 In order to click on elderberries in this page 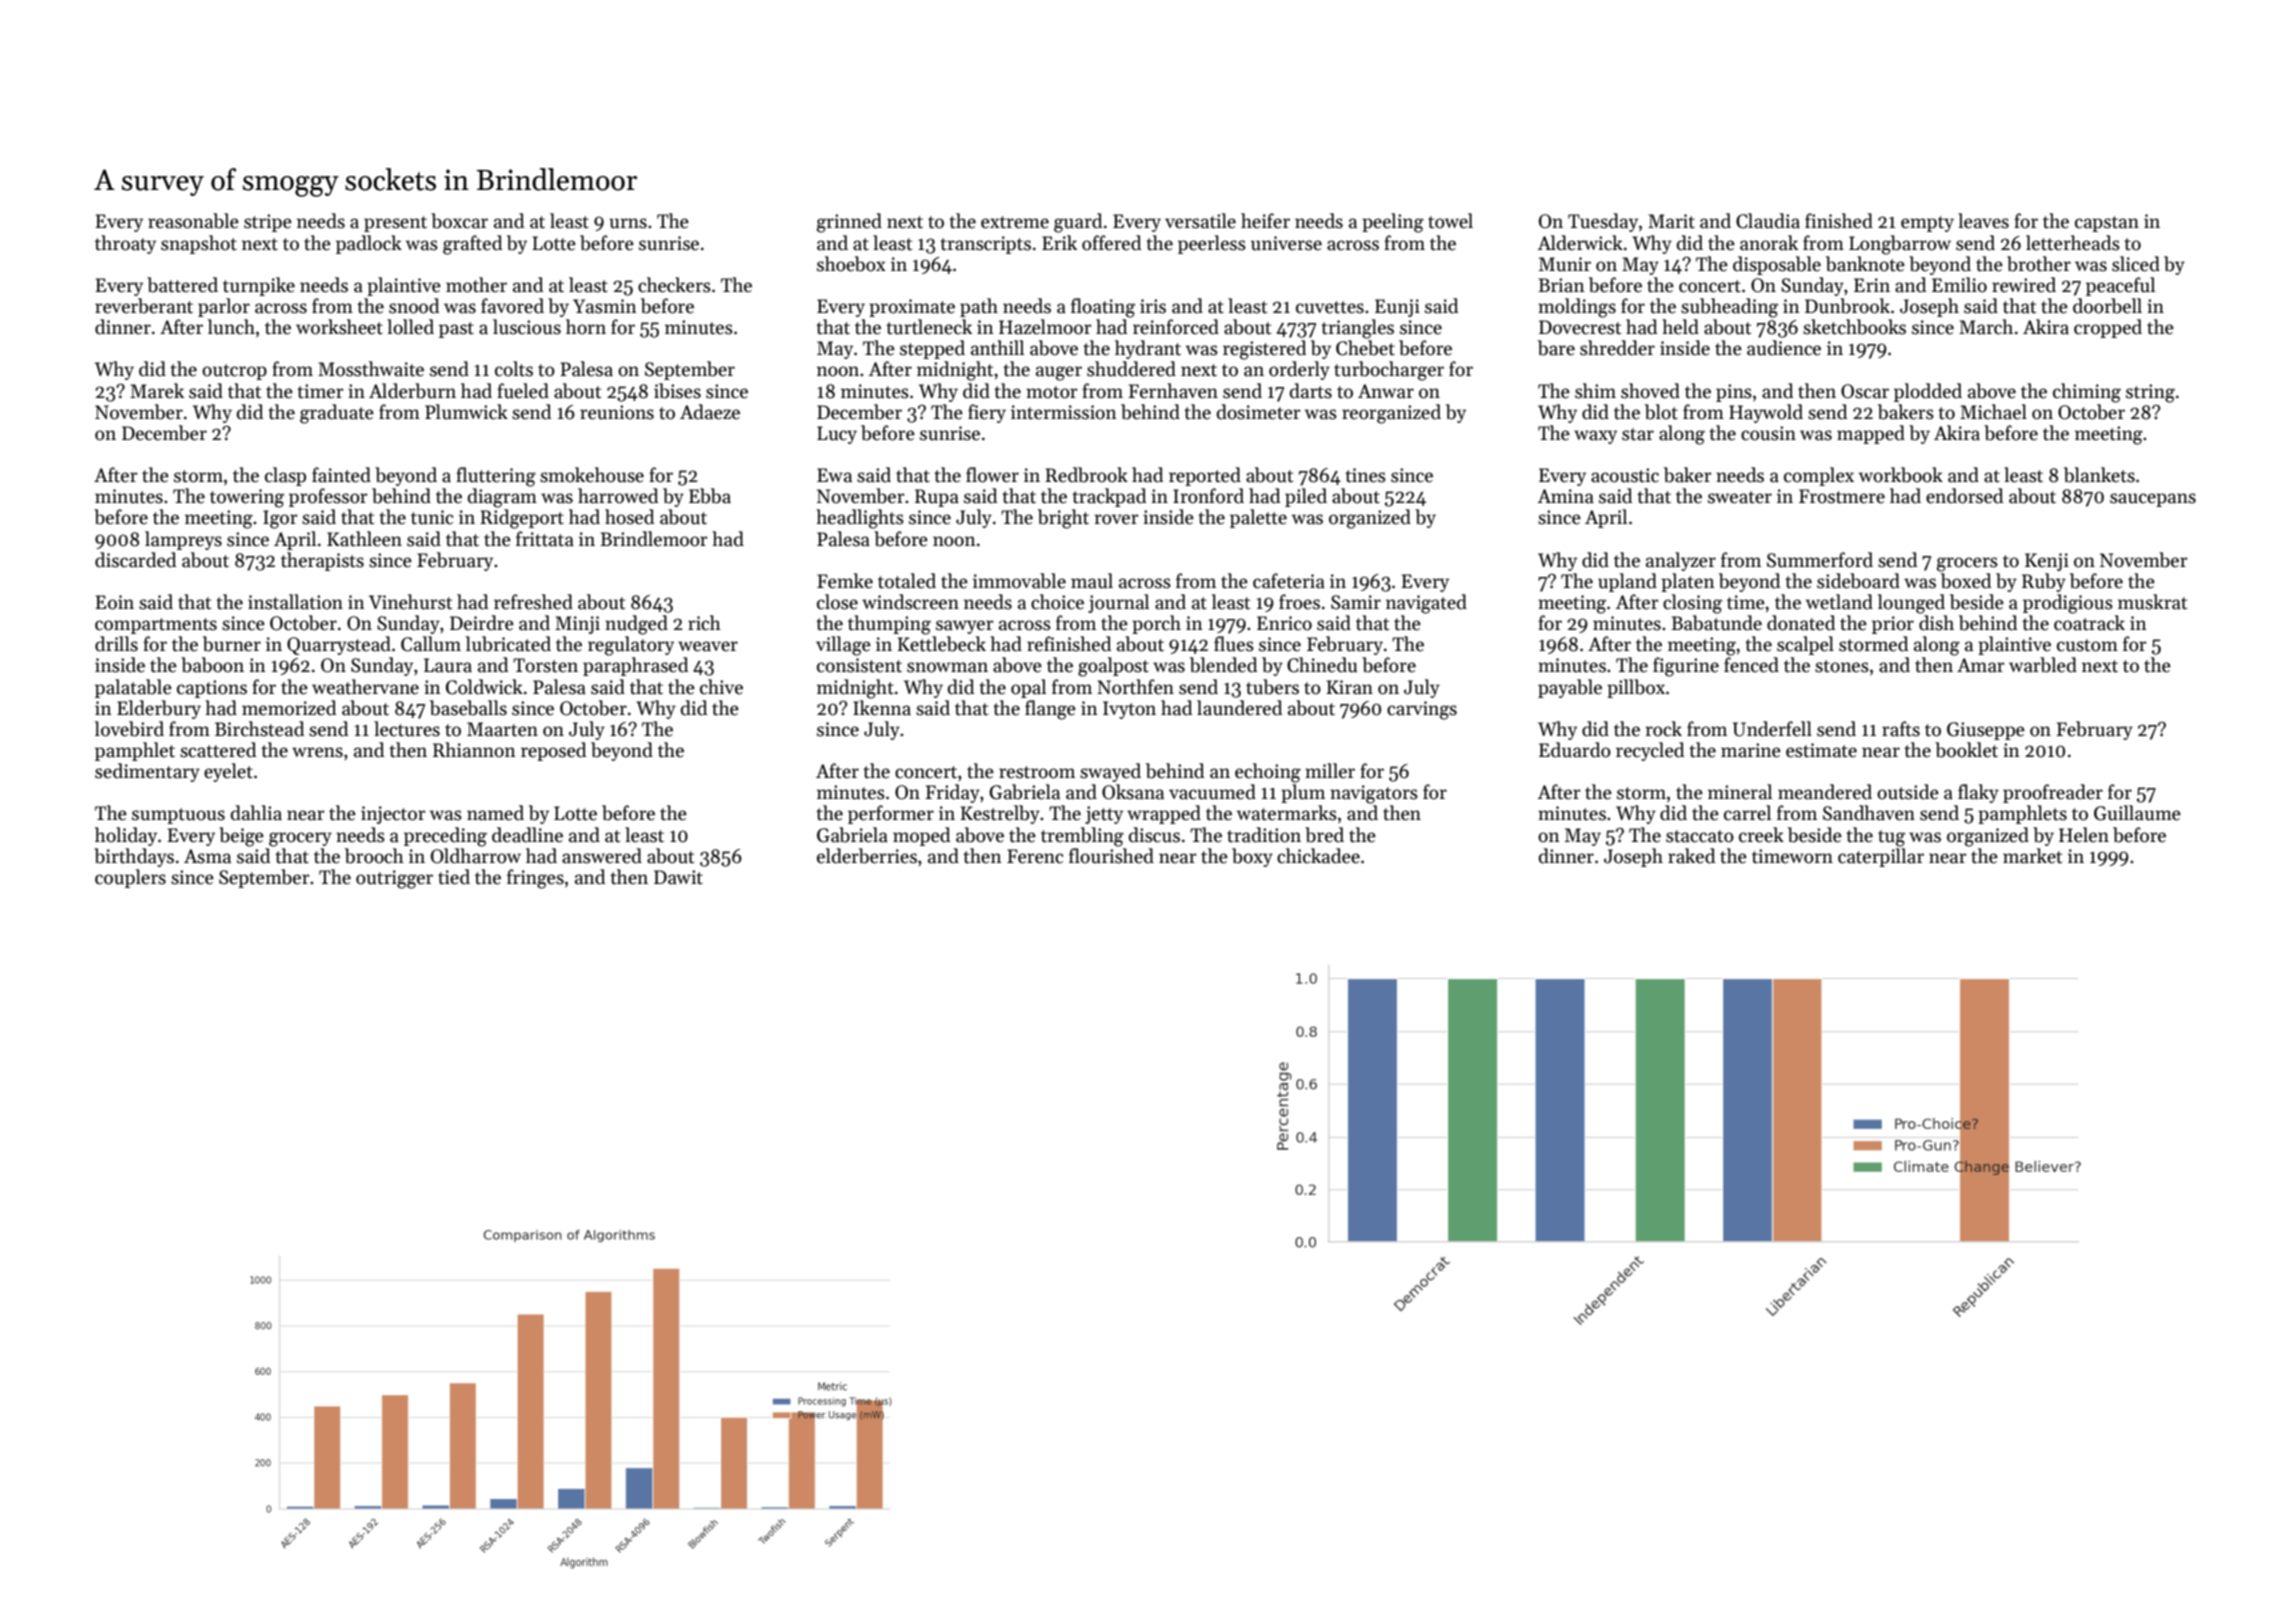, I will do `click(867, 856)`.
